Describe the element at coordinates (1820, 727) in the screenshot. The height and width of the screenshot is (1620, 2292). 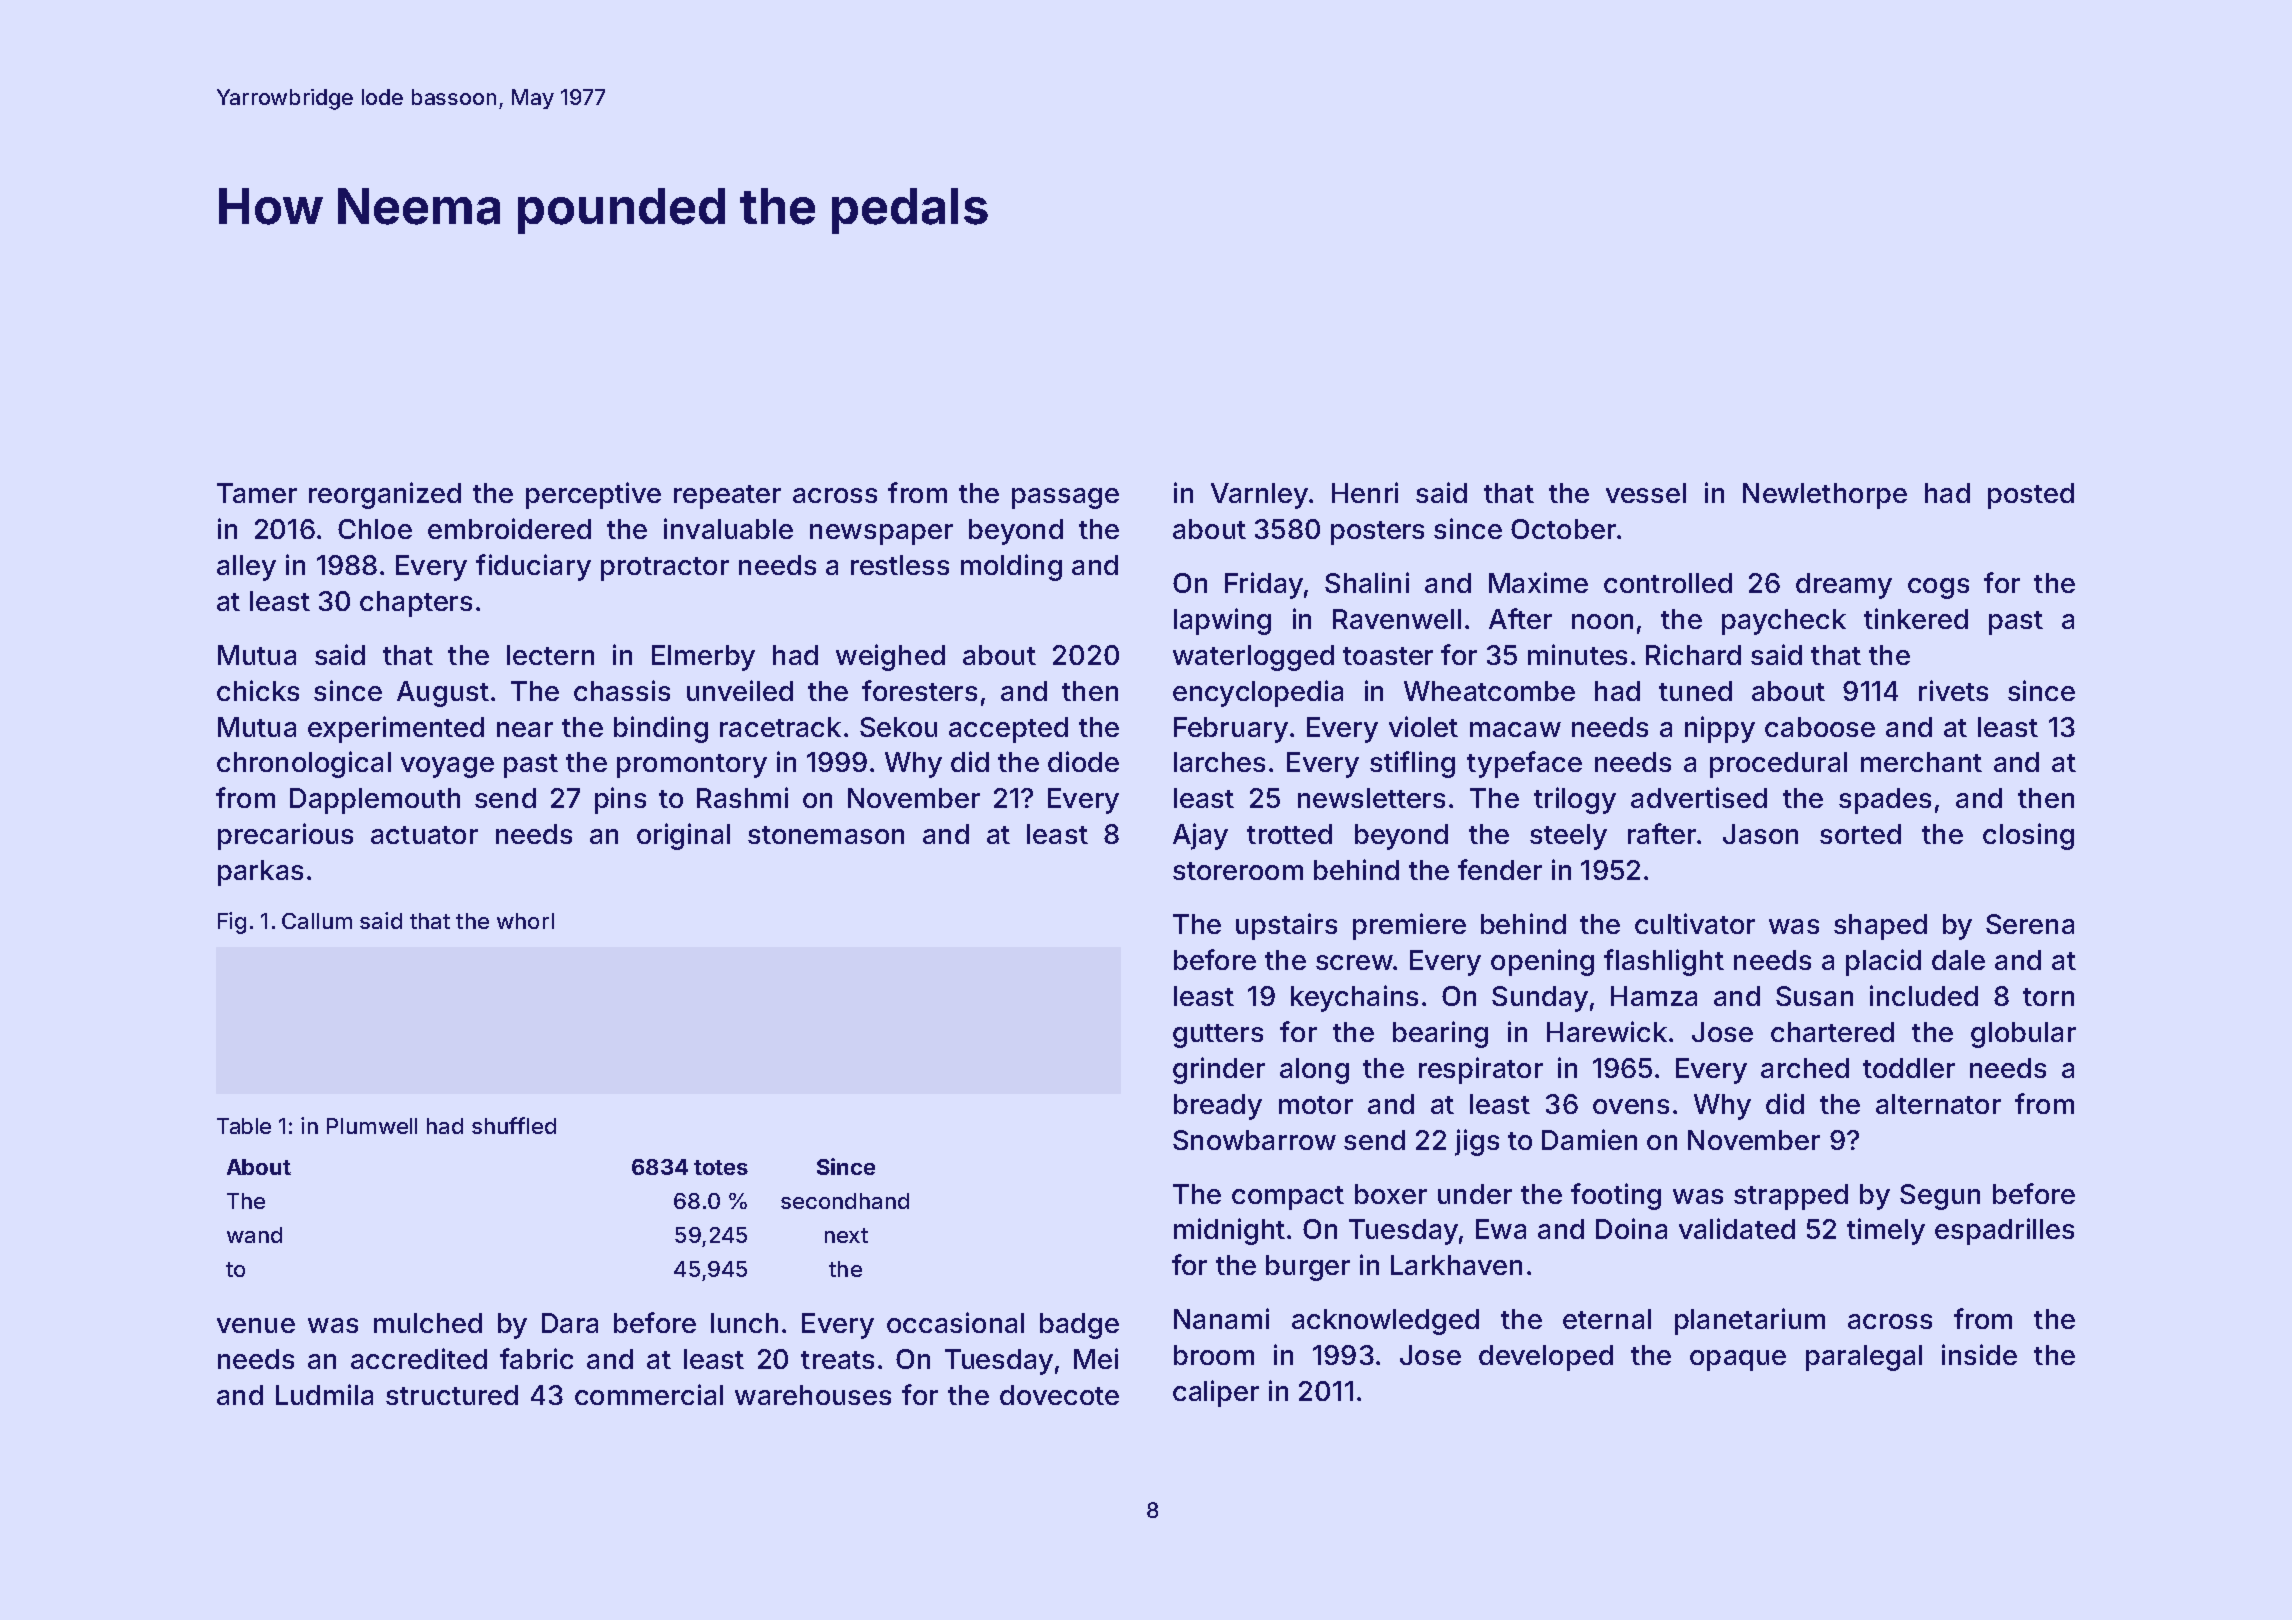
I see `caboose` at that location.
